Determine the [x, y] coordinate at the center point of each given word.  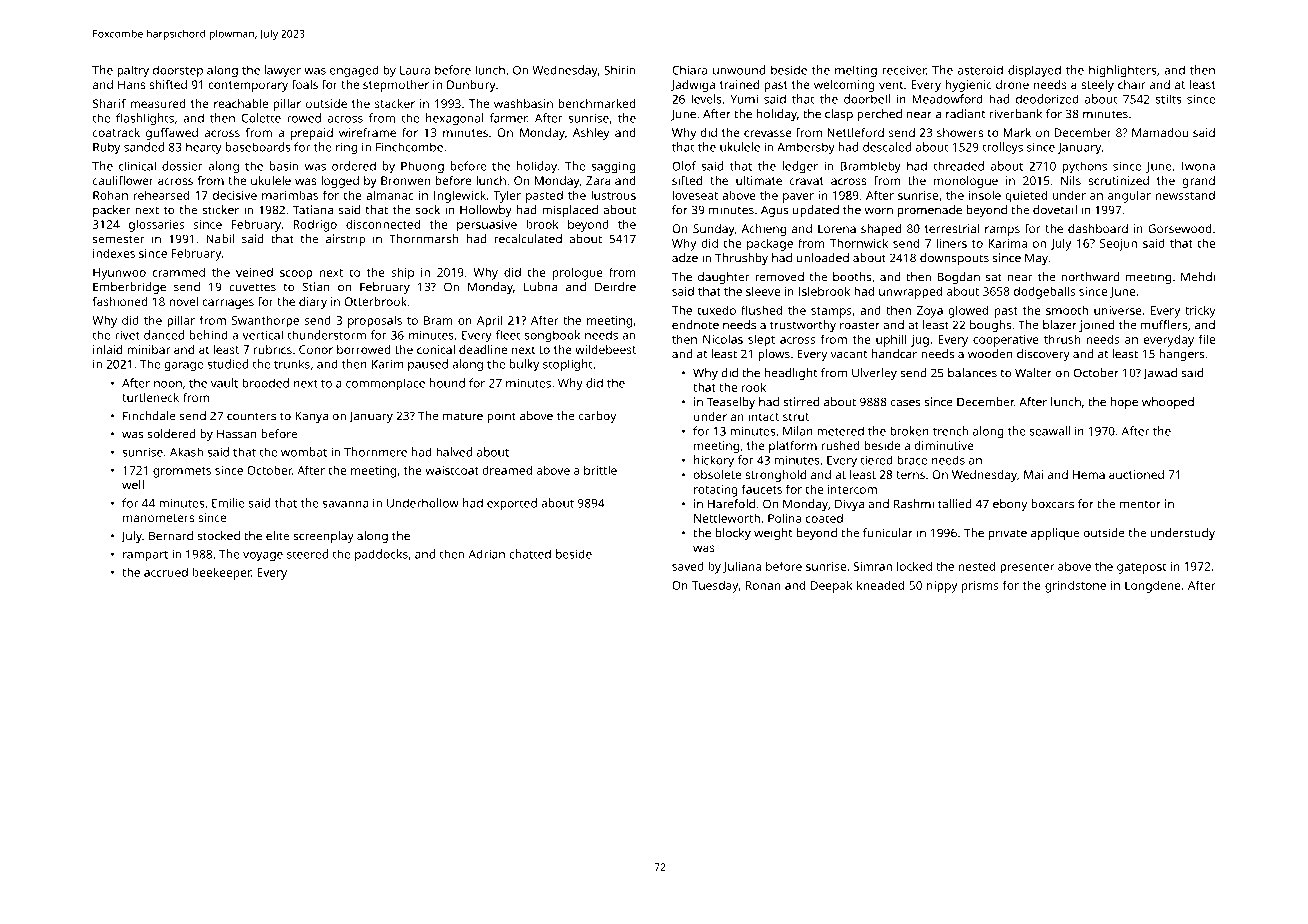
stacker [395, 103]
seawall [1050, 431]
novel [183, 301]
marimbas [290, 195]
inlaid [107, 349]
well [133, 485]
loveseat [695, 195]
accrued [166, 572]
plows [774, 355]
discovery [1043, 355]
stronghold [775, 476]
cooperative [1006, 341]
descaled [887, 147]
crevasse [768, 133]
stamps [831, 312]
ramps [1002, 231]
